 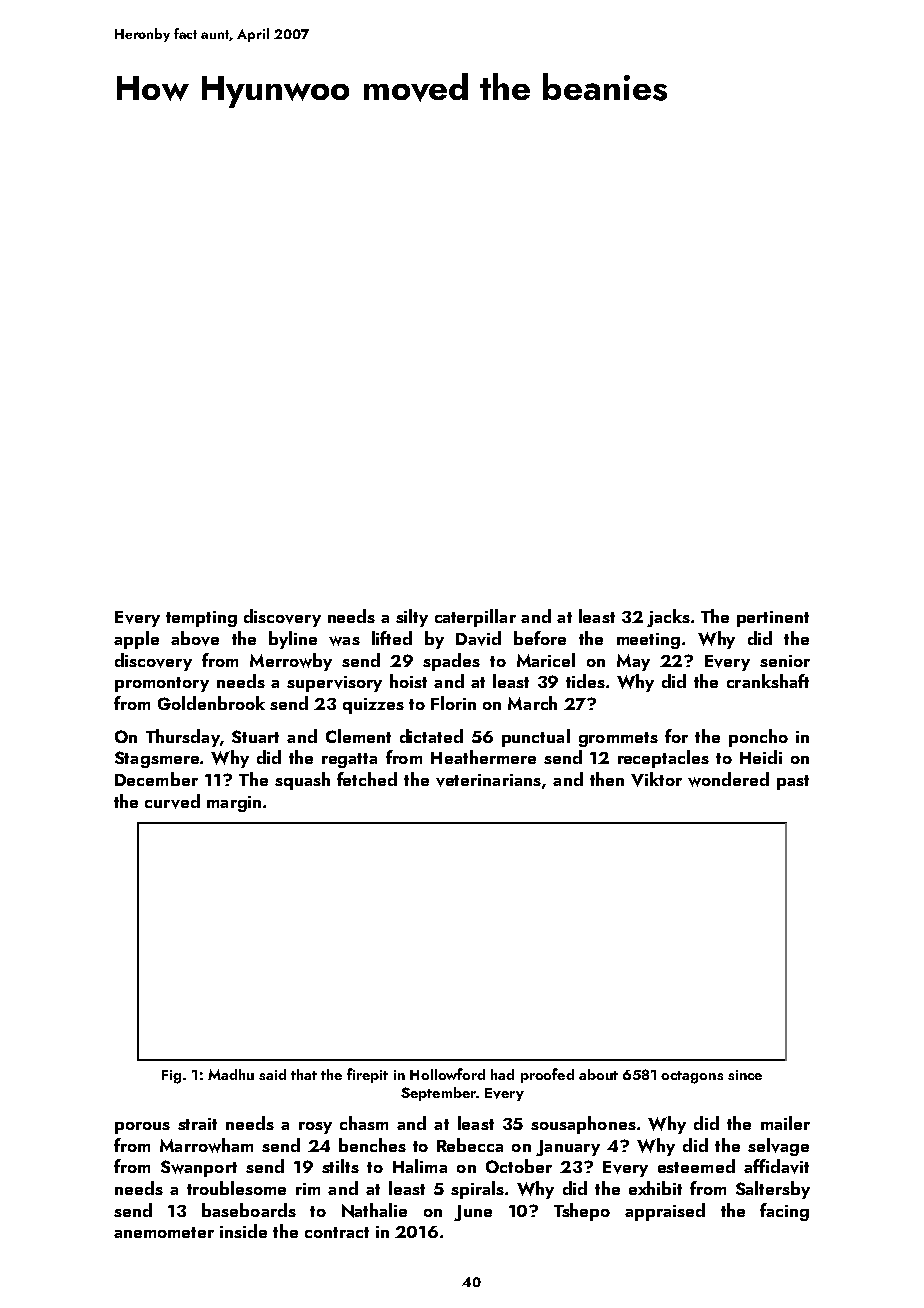 What do you see at coordinates (172, 801) in the image?
I see `curved` at bounding box center [172, 801].
